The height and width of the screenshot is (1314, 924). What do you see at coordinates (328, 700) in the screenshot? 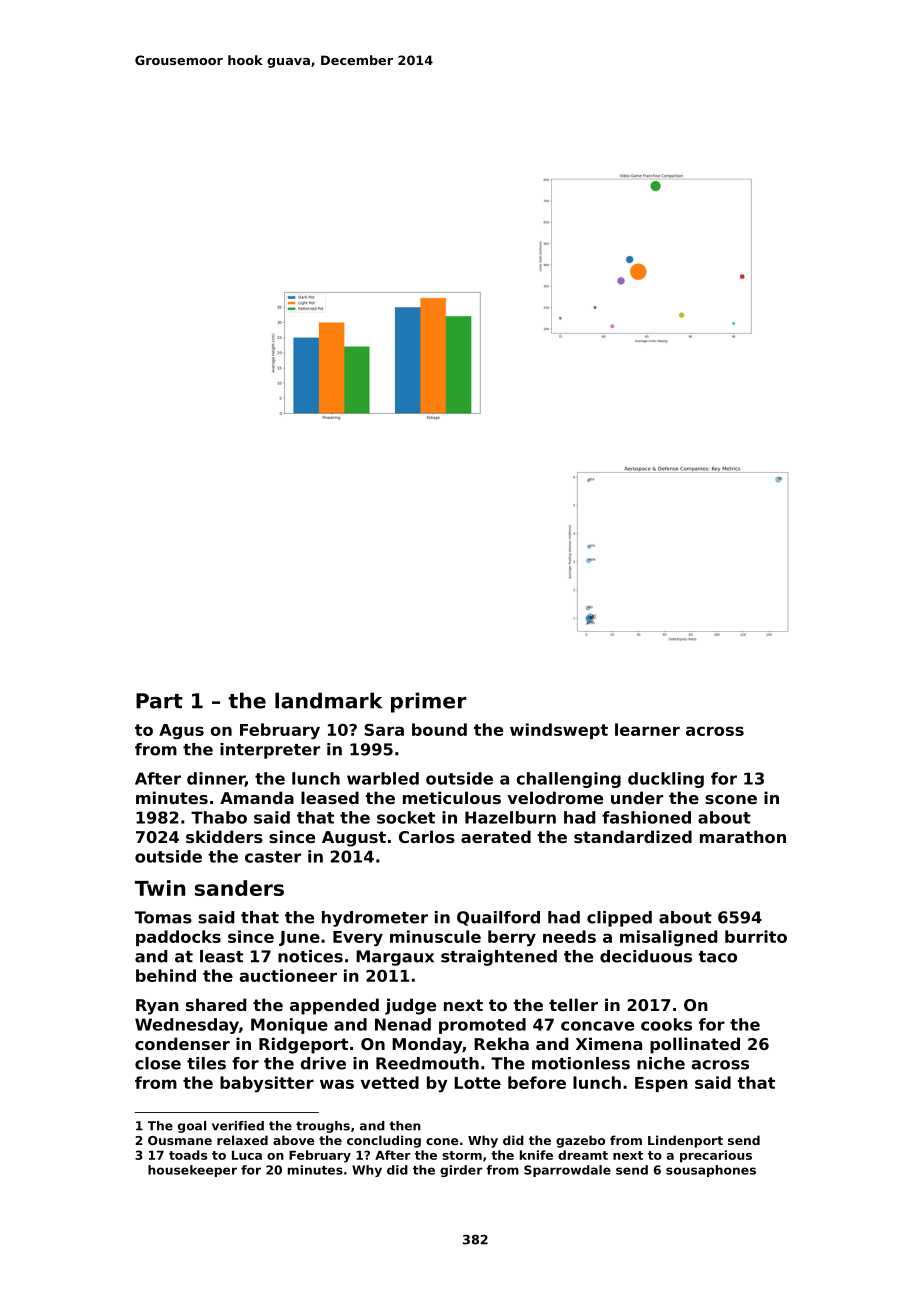
I see `landmark` at bounding box center [328, 700].
